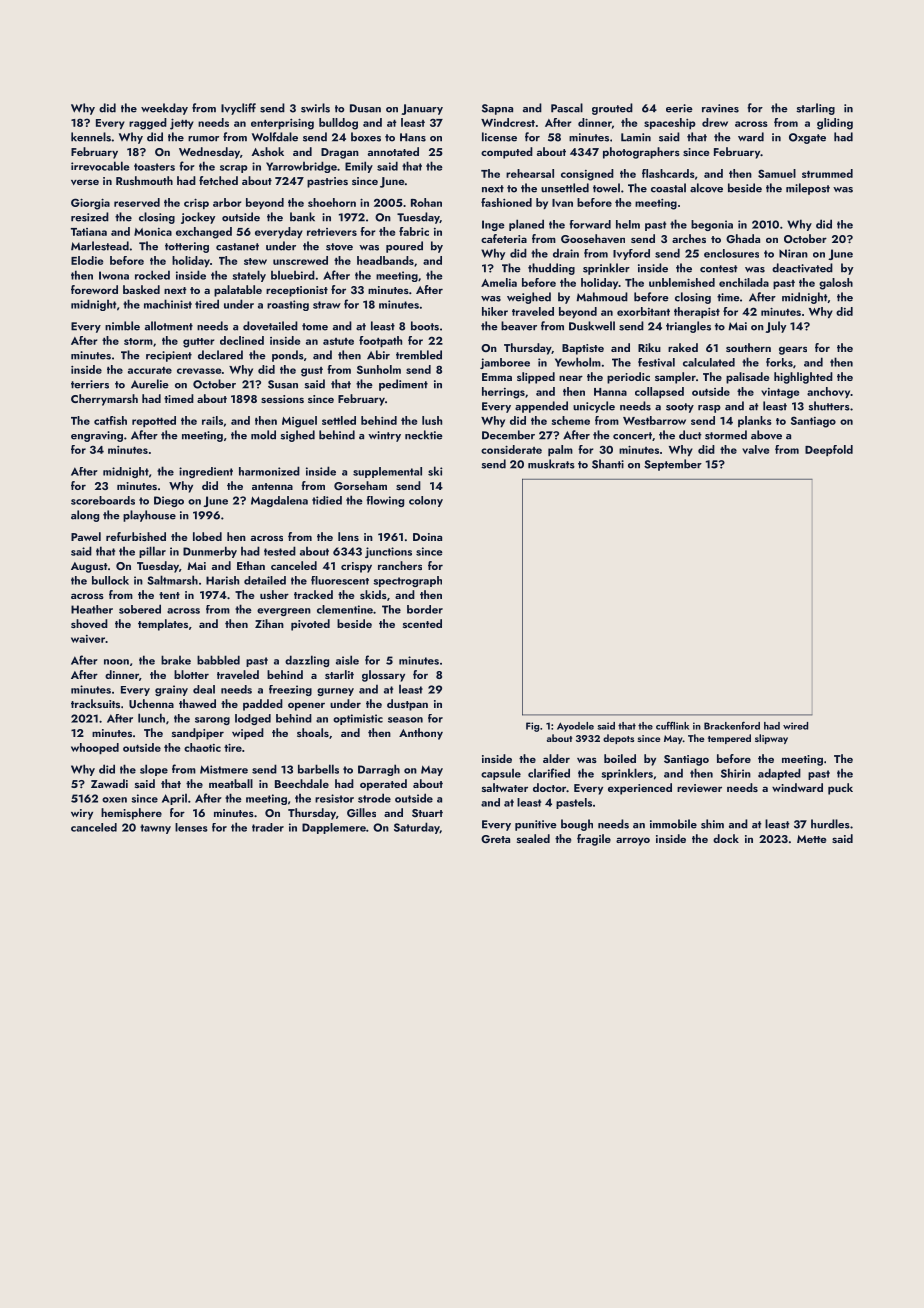 Image resolution: width=924 pixels, height=1308 pixels. What do you see at coordinates (249, 276) in the page?
I see `stately` at bounding box center [249, 276].
